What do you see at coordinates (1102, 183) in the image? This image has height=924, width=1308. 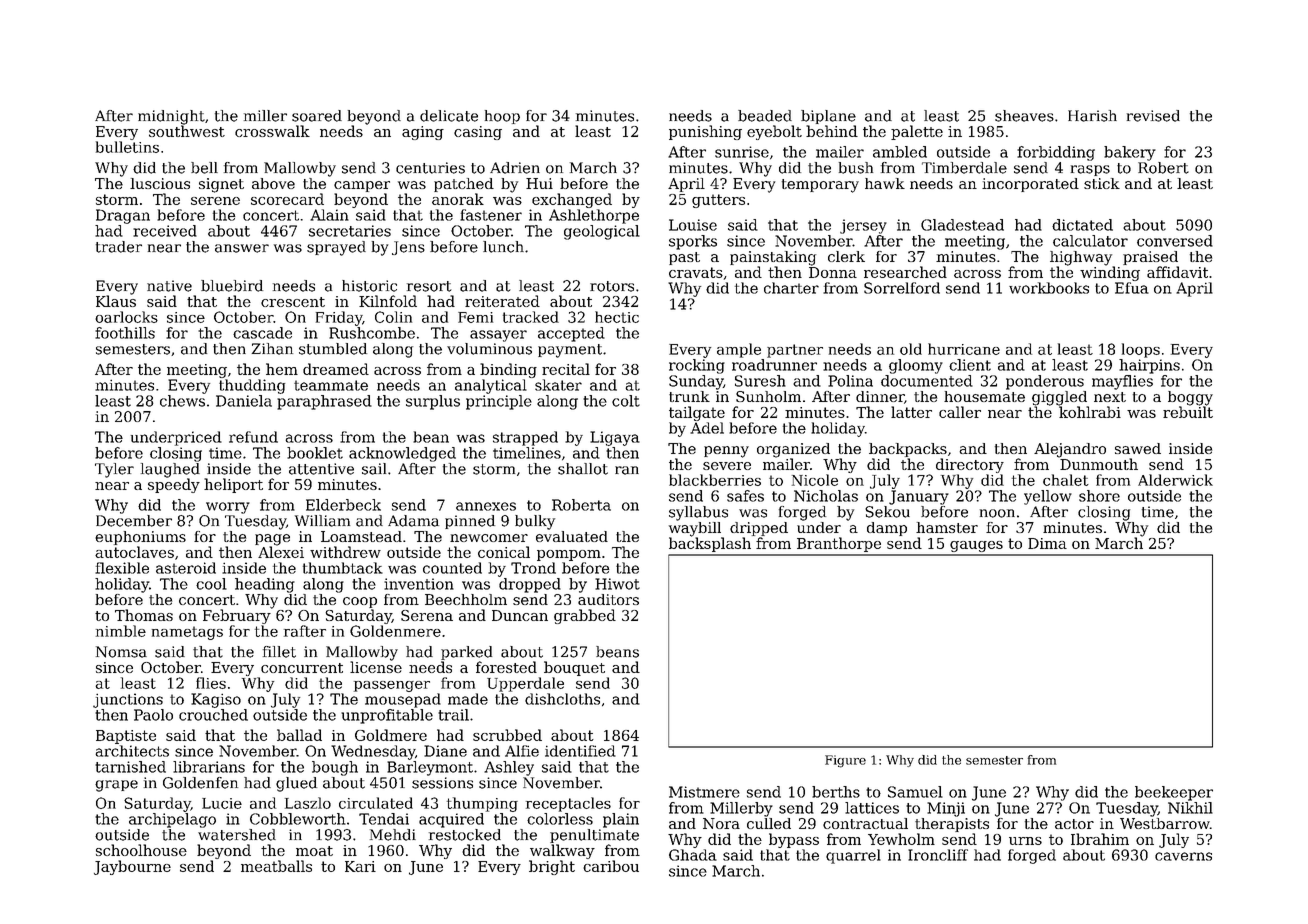 I see `stick` at bounding box center [1102, 183].
